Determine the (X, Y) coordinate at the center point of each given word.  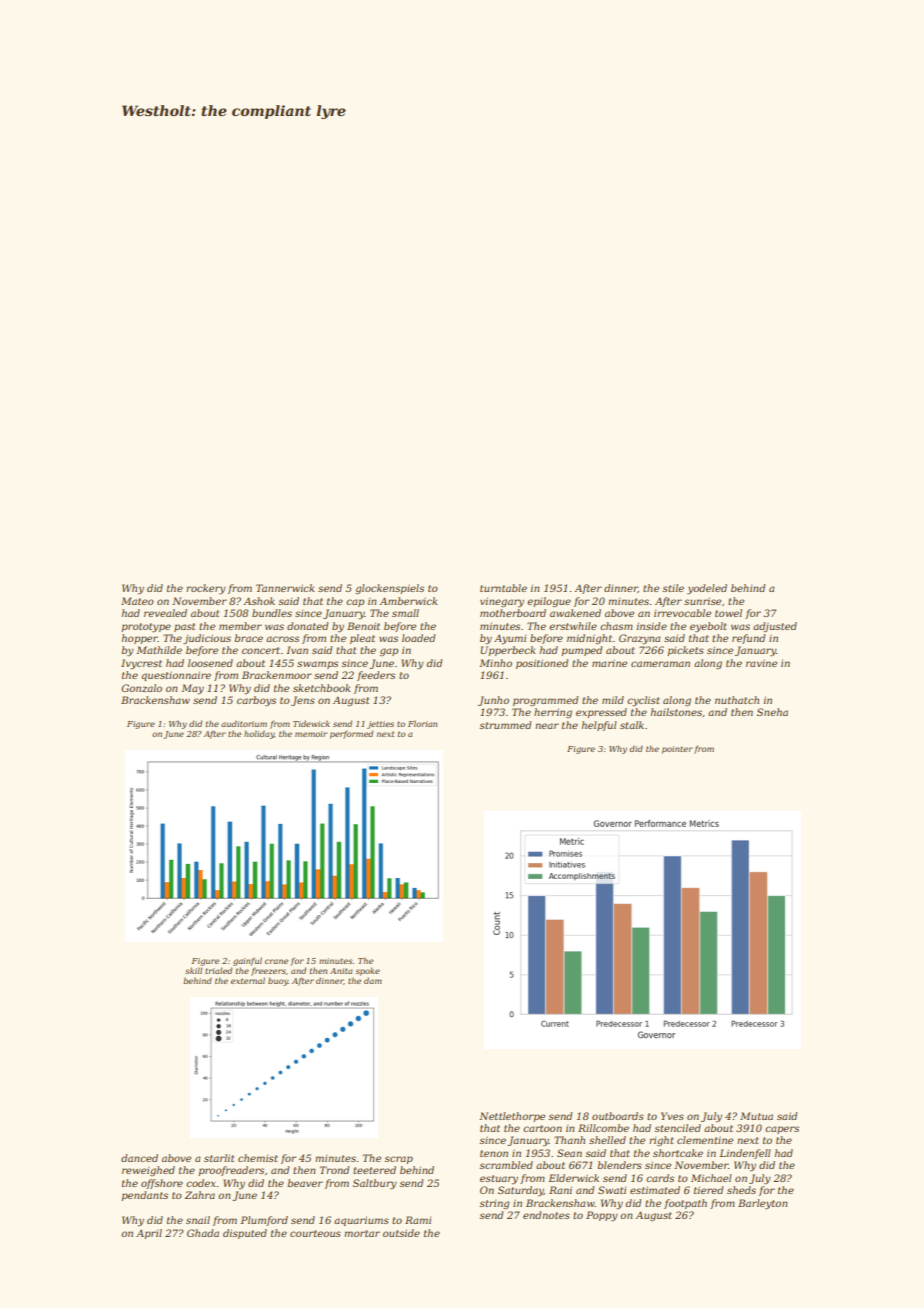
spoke (368, 971)
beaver (305, 1183)
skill (193, 970)
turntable (503, 588)
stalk (632, 725)
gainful (247, 961)
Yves (672, 1116)
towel (728, 613)
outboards (618, 1116)
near (547, 726)
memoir (311, 734)
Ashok (259, 601)
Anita (341, 971)
